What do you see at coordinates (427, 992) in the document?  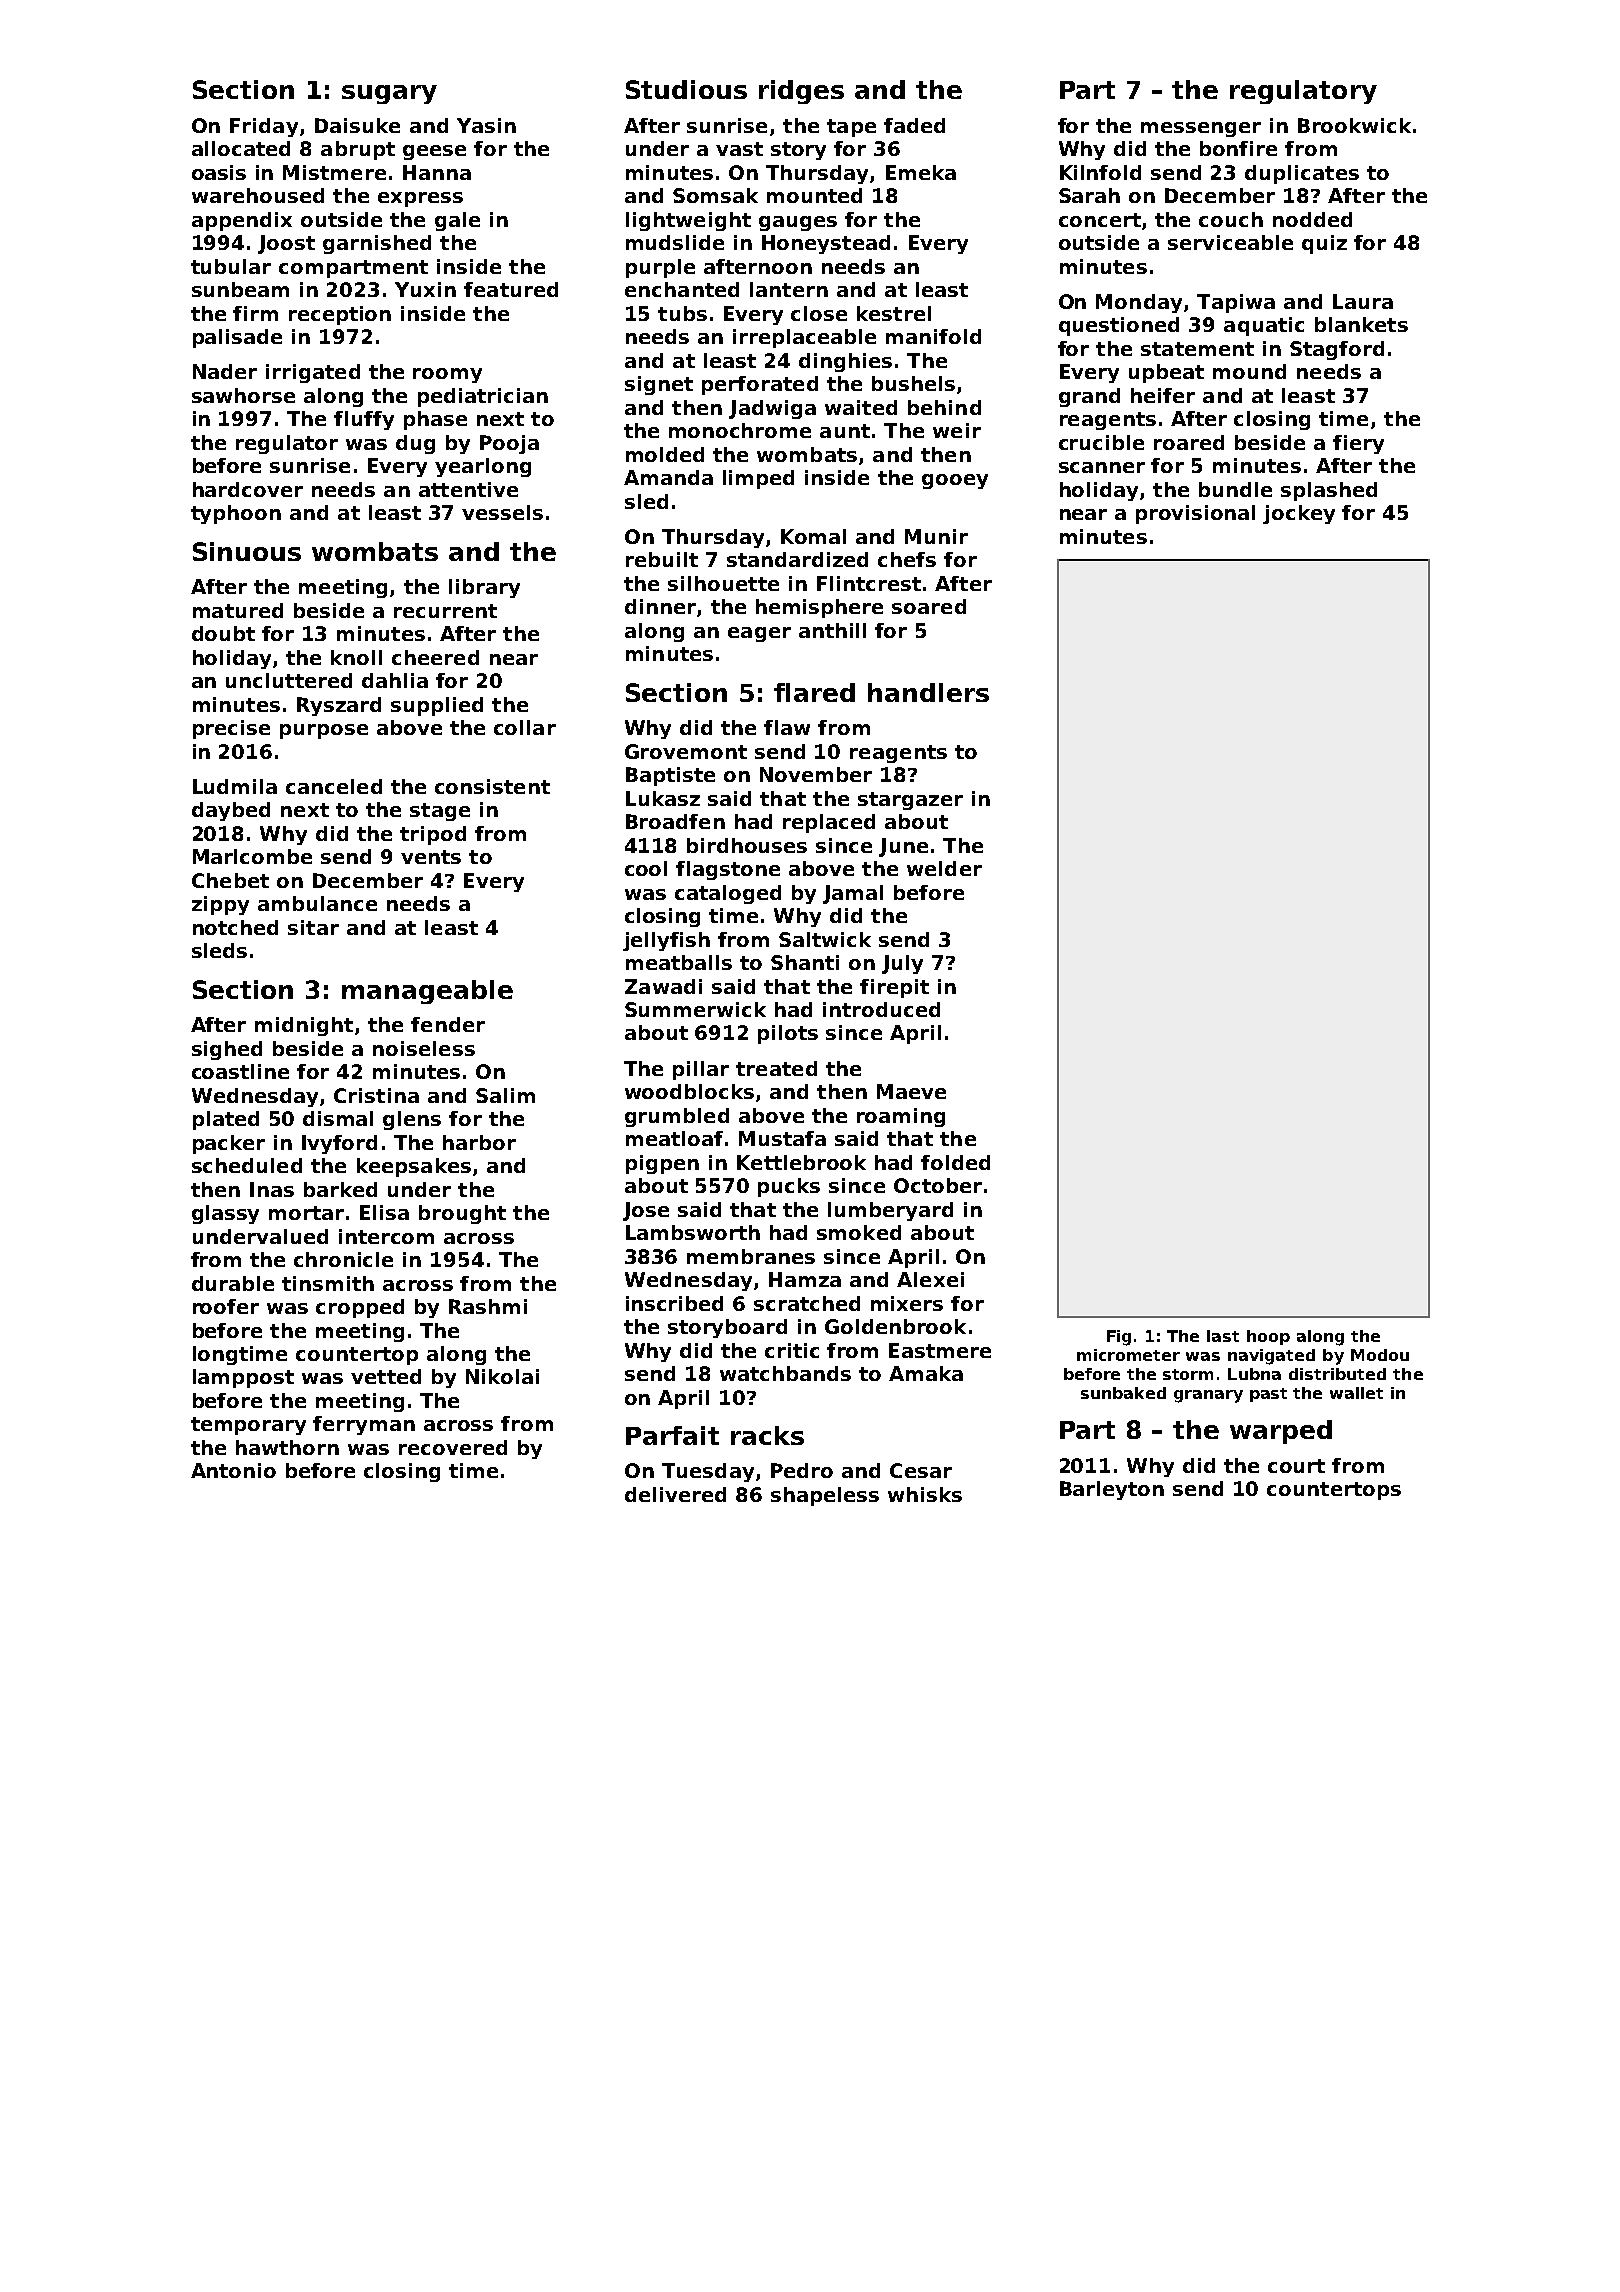 I see `manageable` at bounding box center [427, 992].
